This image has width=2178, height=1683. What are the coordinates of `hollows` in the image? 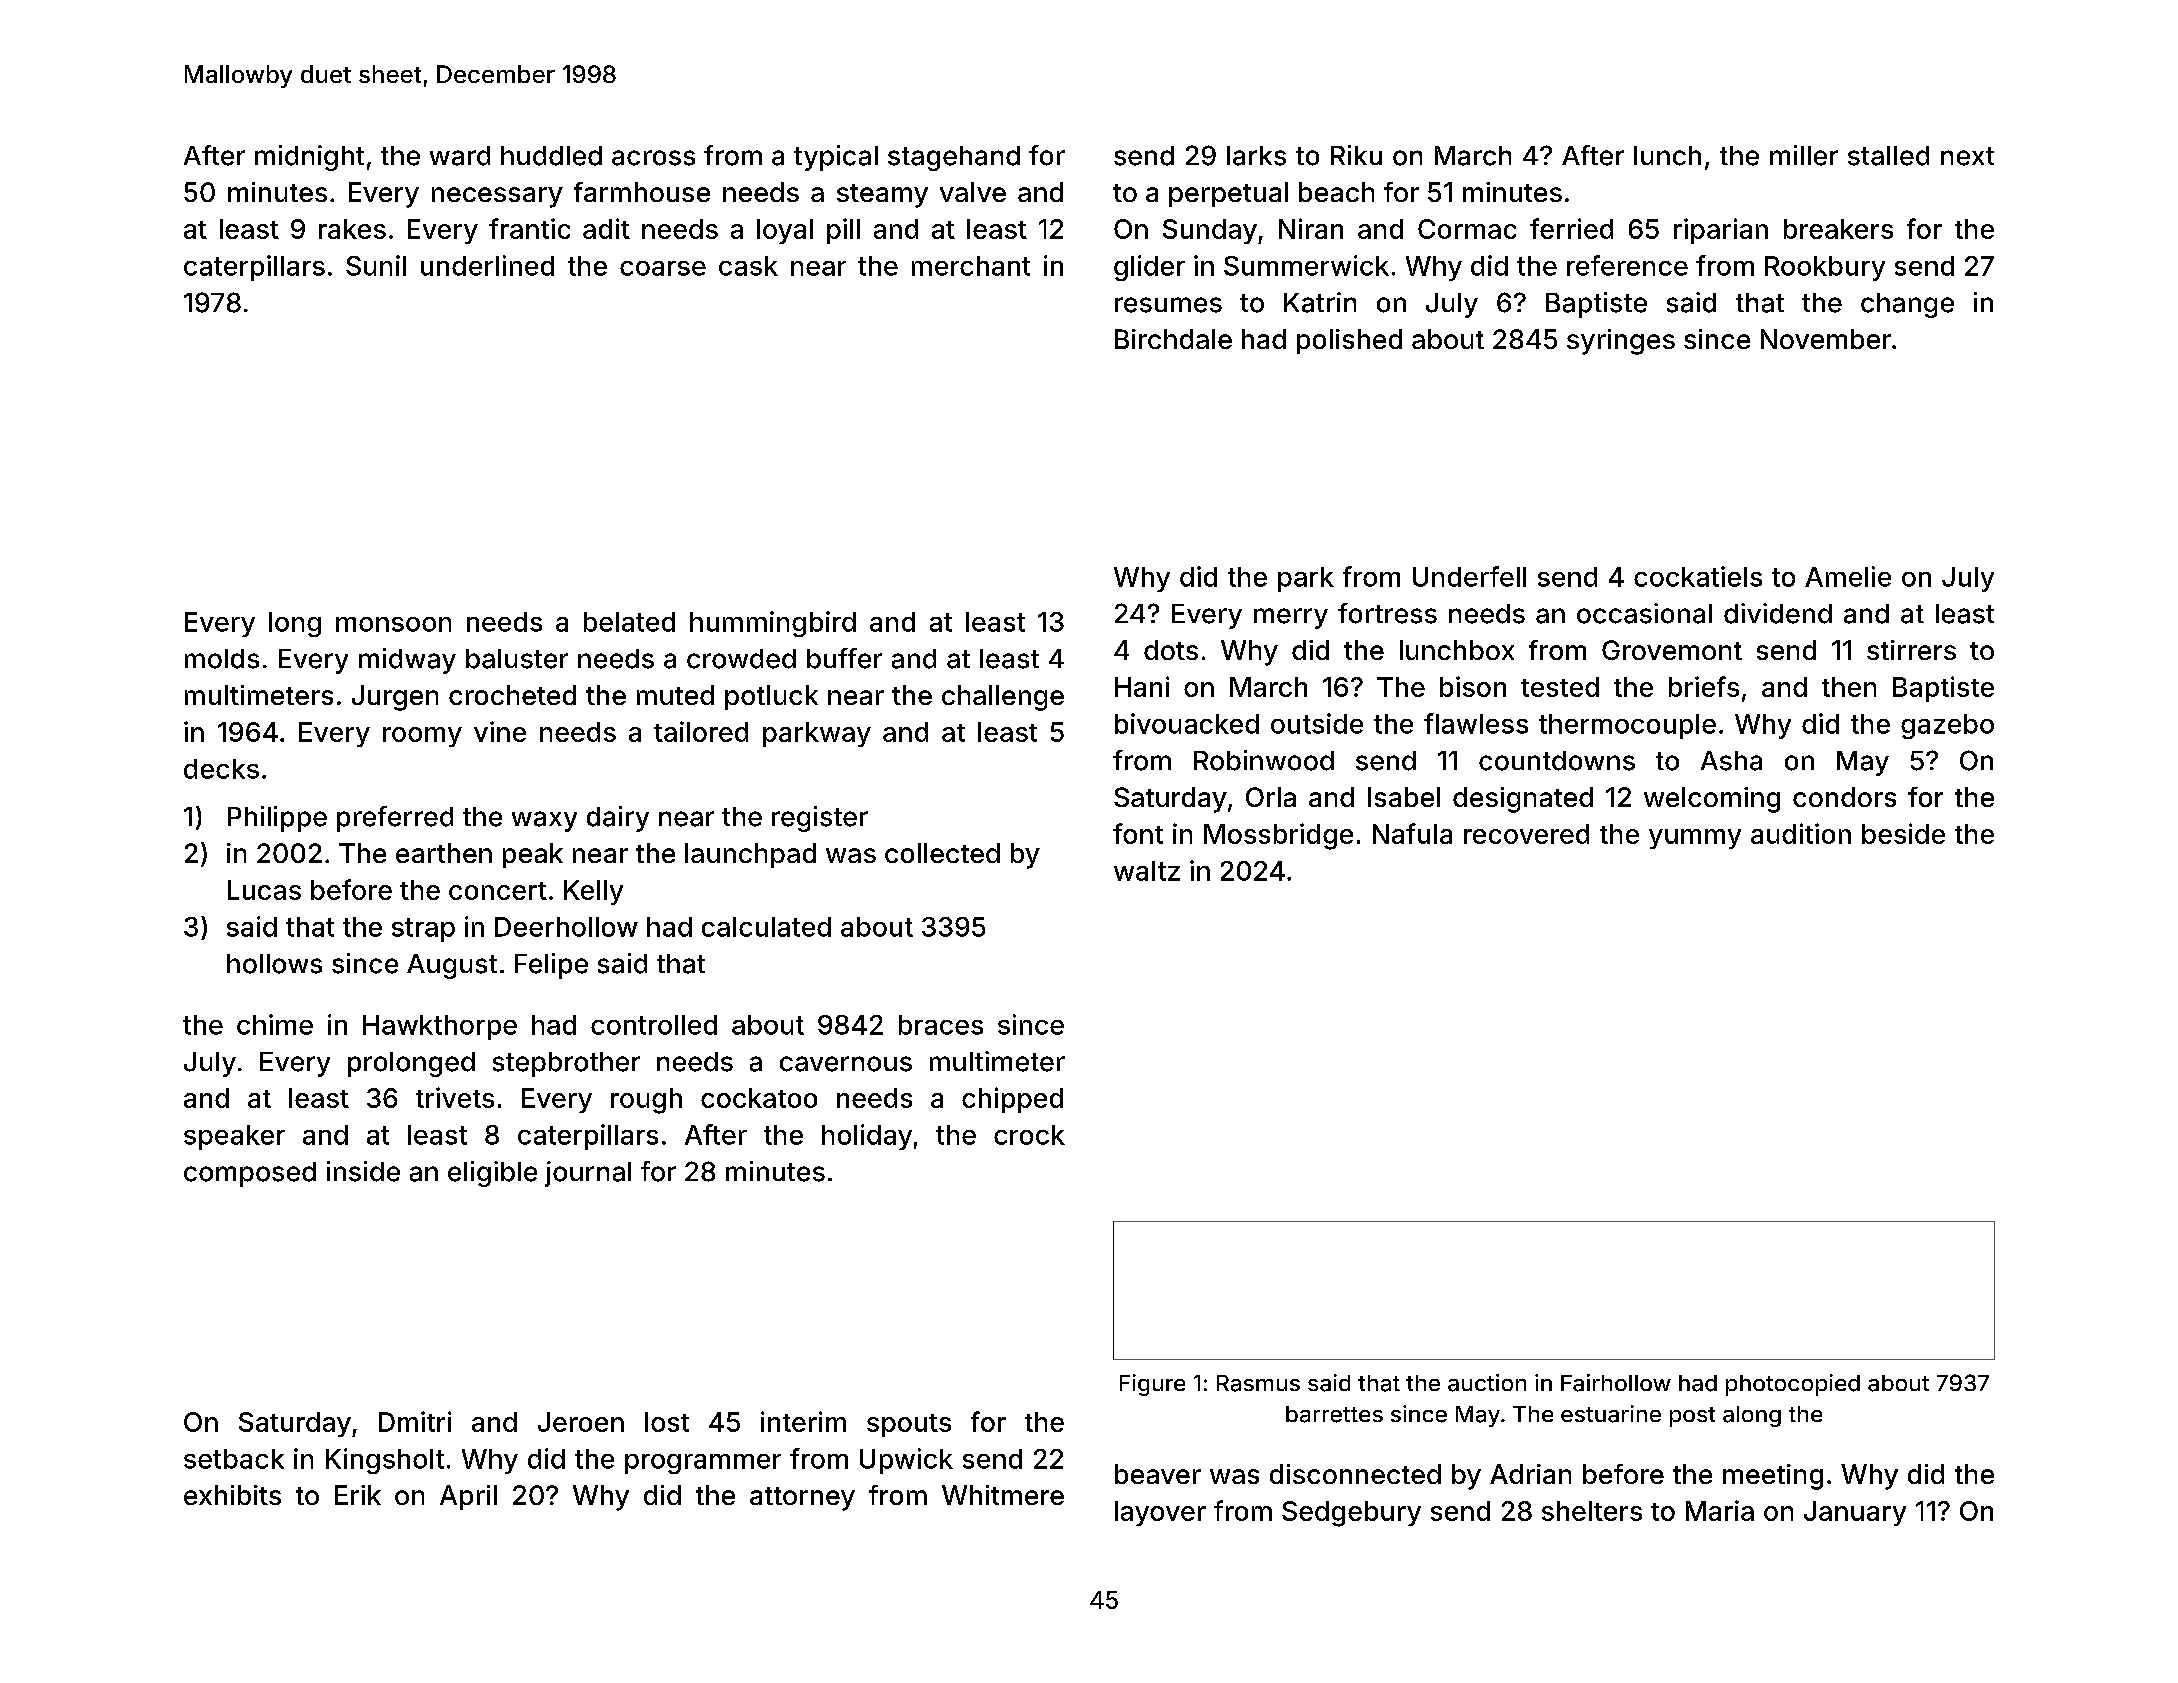 It's located at (274, 964).
